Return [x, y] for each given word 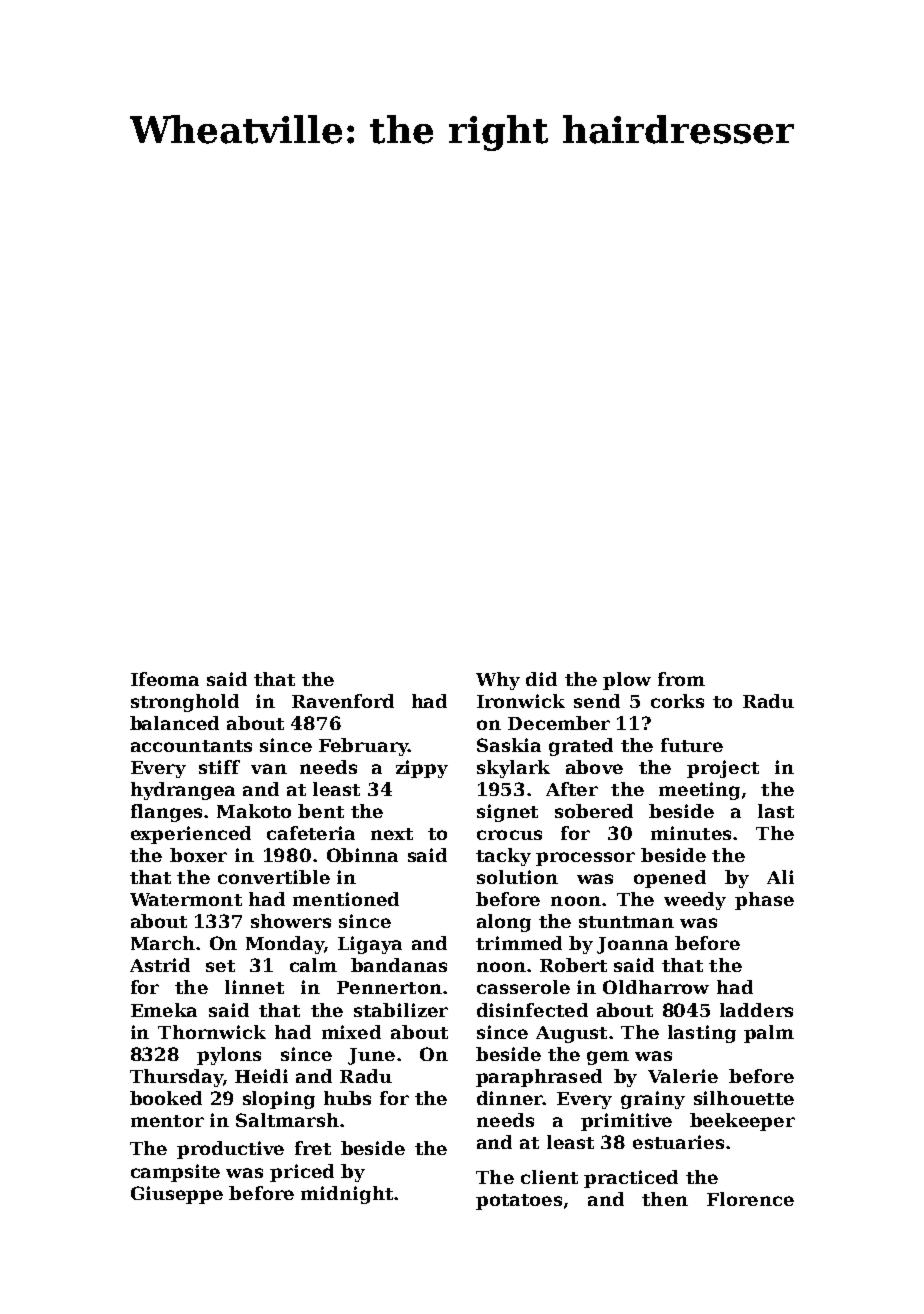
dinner [510, 1098]
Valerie [683, 1076]
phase [764, 901]
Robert [573, 965]
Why [498, 681]
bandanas [399, 965]
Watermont [186, 899]
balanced [174, 723]
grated [581, 747]
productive [230, 1150]
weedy [695, 901]
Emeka [164, 1010]
